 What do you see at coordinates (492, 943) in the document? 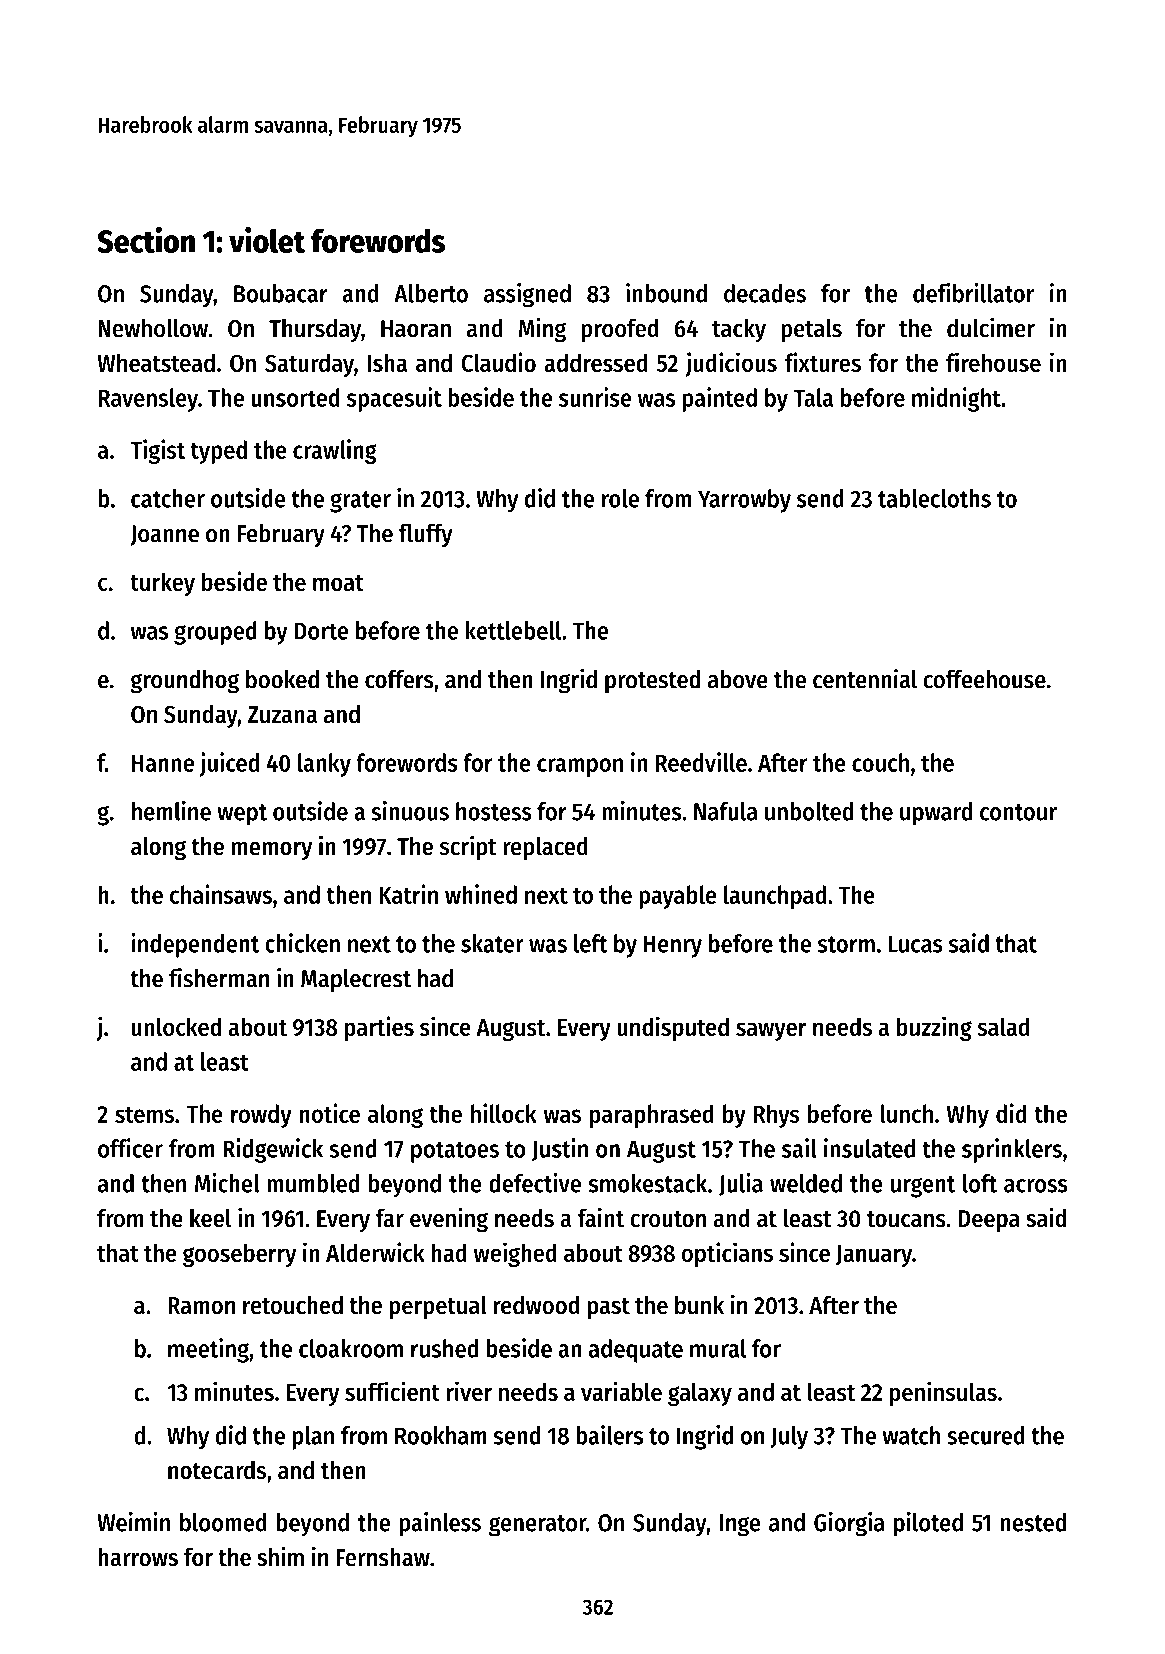
I see `skater` at bounding box center [492, 943].
